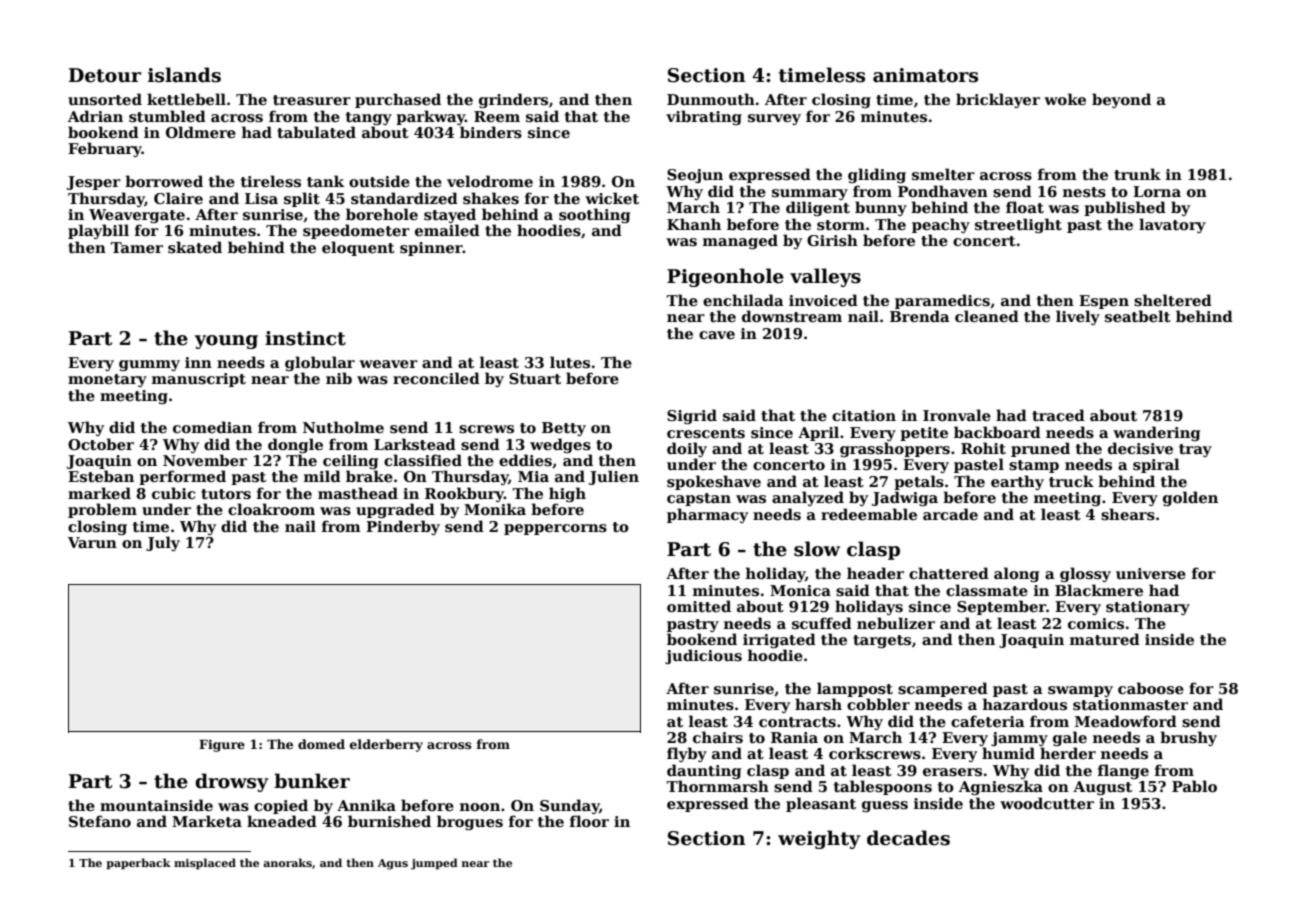  What do you see at coordinates (949, 573) in the screenshot?
I see `chattered` at bounding box center [949, 573].
